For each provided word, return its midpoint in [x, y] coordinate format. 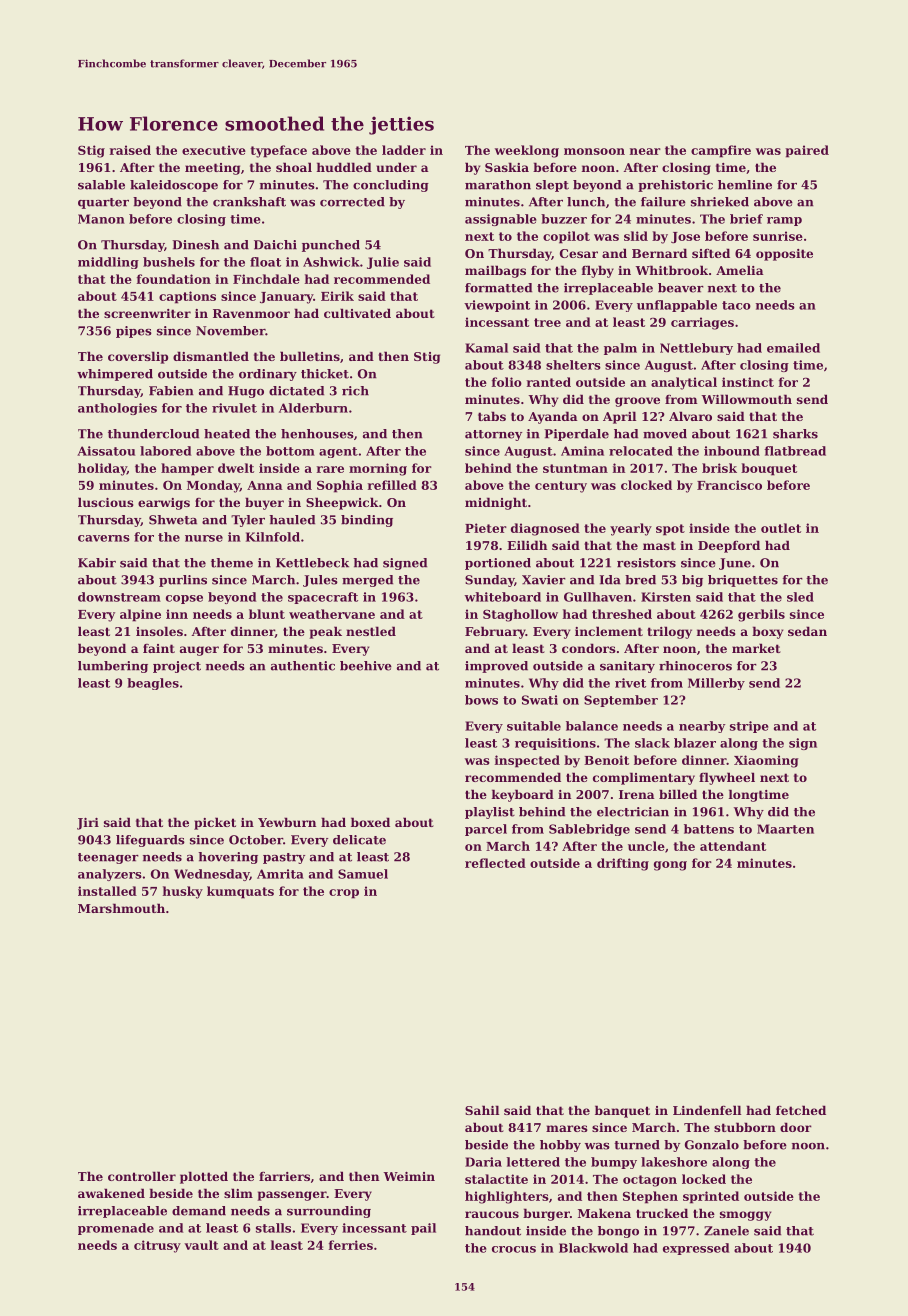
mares [567, 1128]
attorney [493, 435]
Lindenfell [707, 1110]
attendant [733, 846]
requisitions [555, 744]
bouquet [769, 469]
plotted [204, 1177]
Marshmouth [121, 908]
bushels [169, 262]
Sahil [482, 1110]
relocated [641, 451]
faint [159, 648]
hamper [187, 469]
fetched [801, 1110]
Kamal [486, 348]
